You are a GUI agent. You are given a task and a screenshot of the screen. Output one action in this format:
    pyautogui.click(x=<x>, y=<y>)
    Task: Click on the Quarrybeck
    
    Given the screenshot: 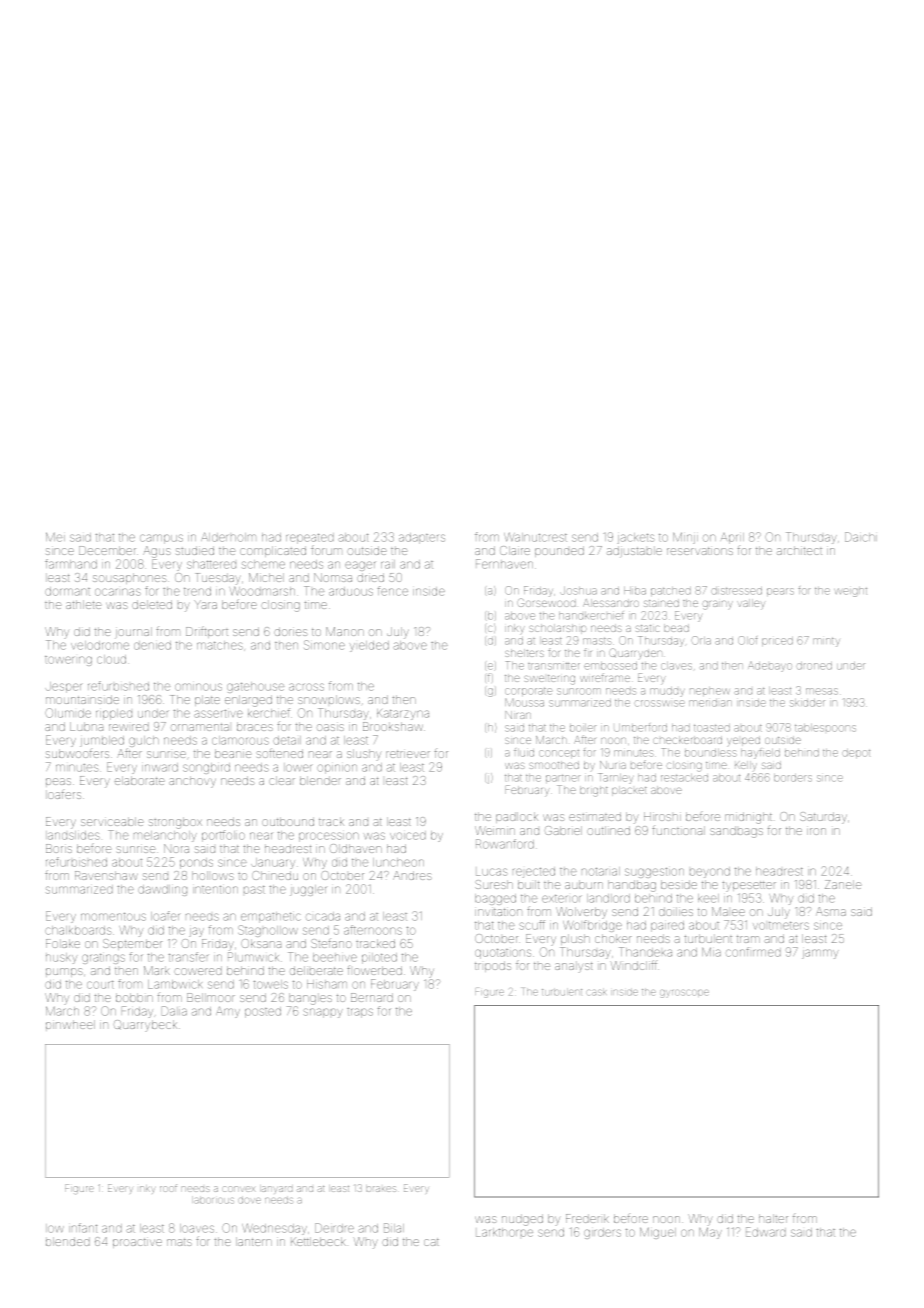 What is the action you would take?
    pyautogui.click(x=145, y=1025)
